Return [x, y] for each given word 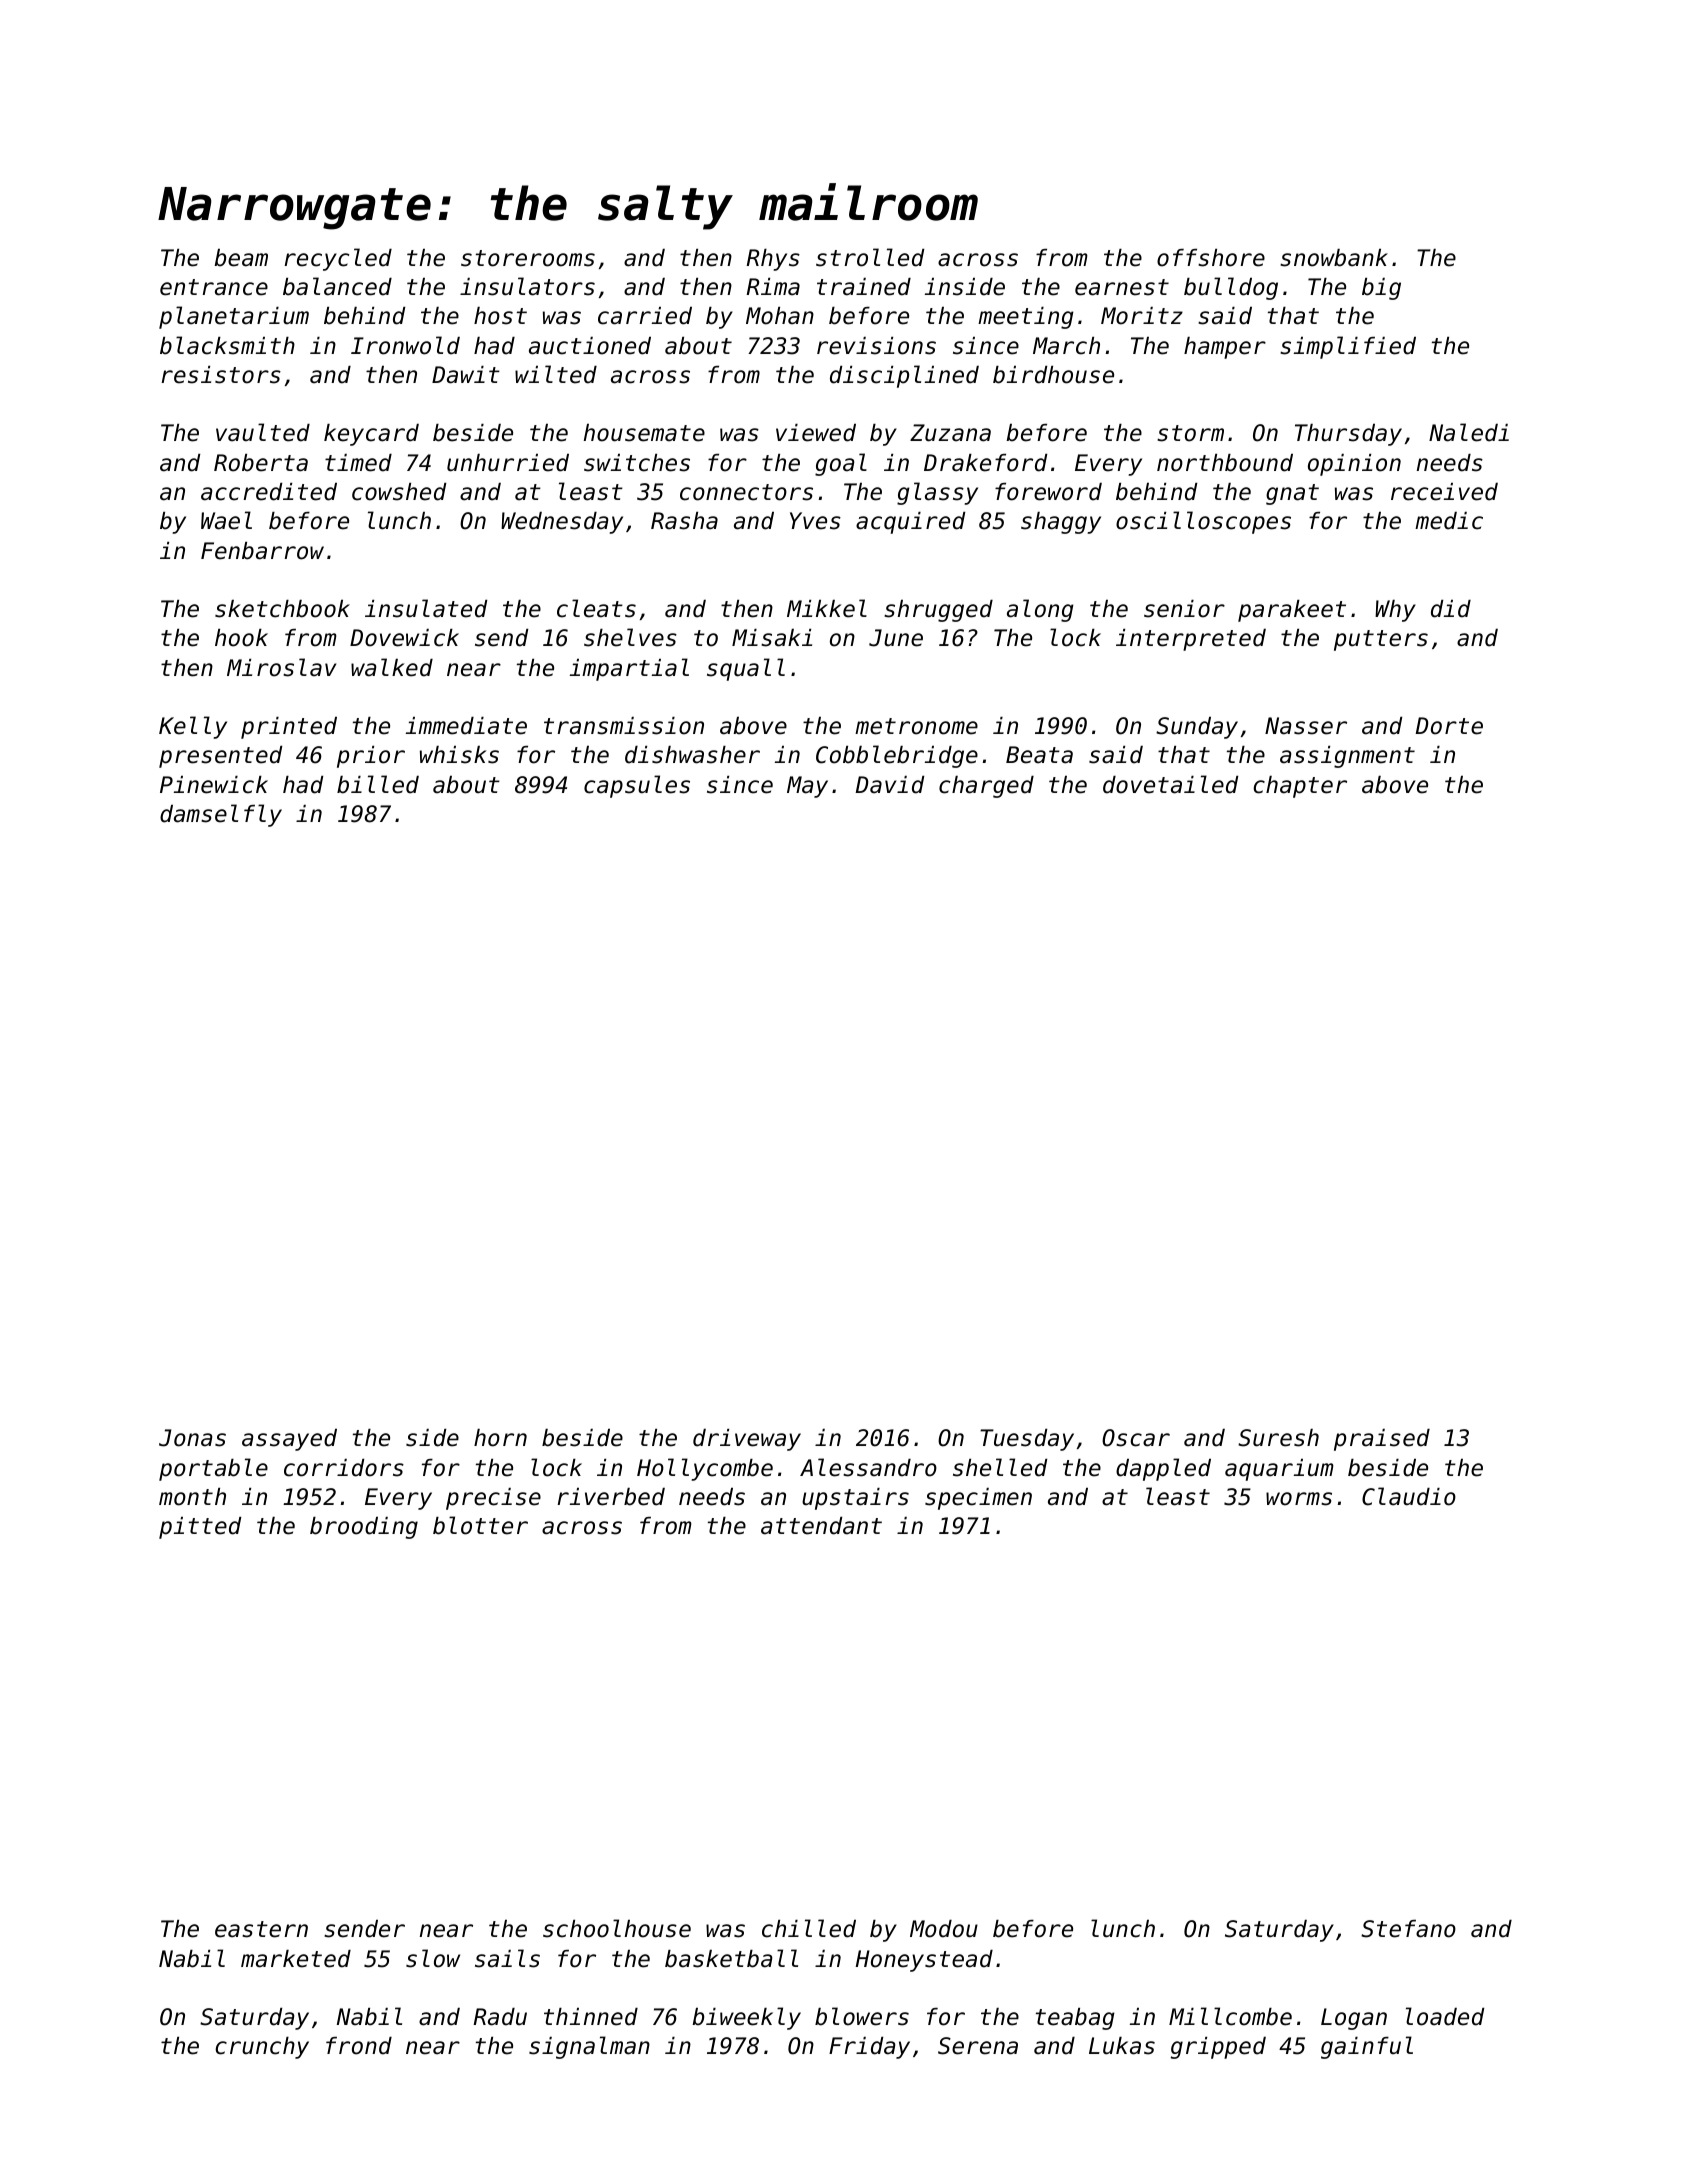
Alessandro [868, 1467]
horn [500, 1438]
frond [359, 2046]
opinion [1354, 465]
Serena [978, 2046]
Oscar [1136, 1438]
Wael [226, 520]
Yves [815, 521]
